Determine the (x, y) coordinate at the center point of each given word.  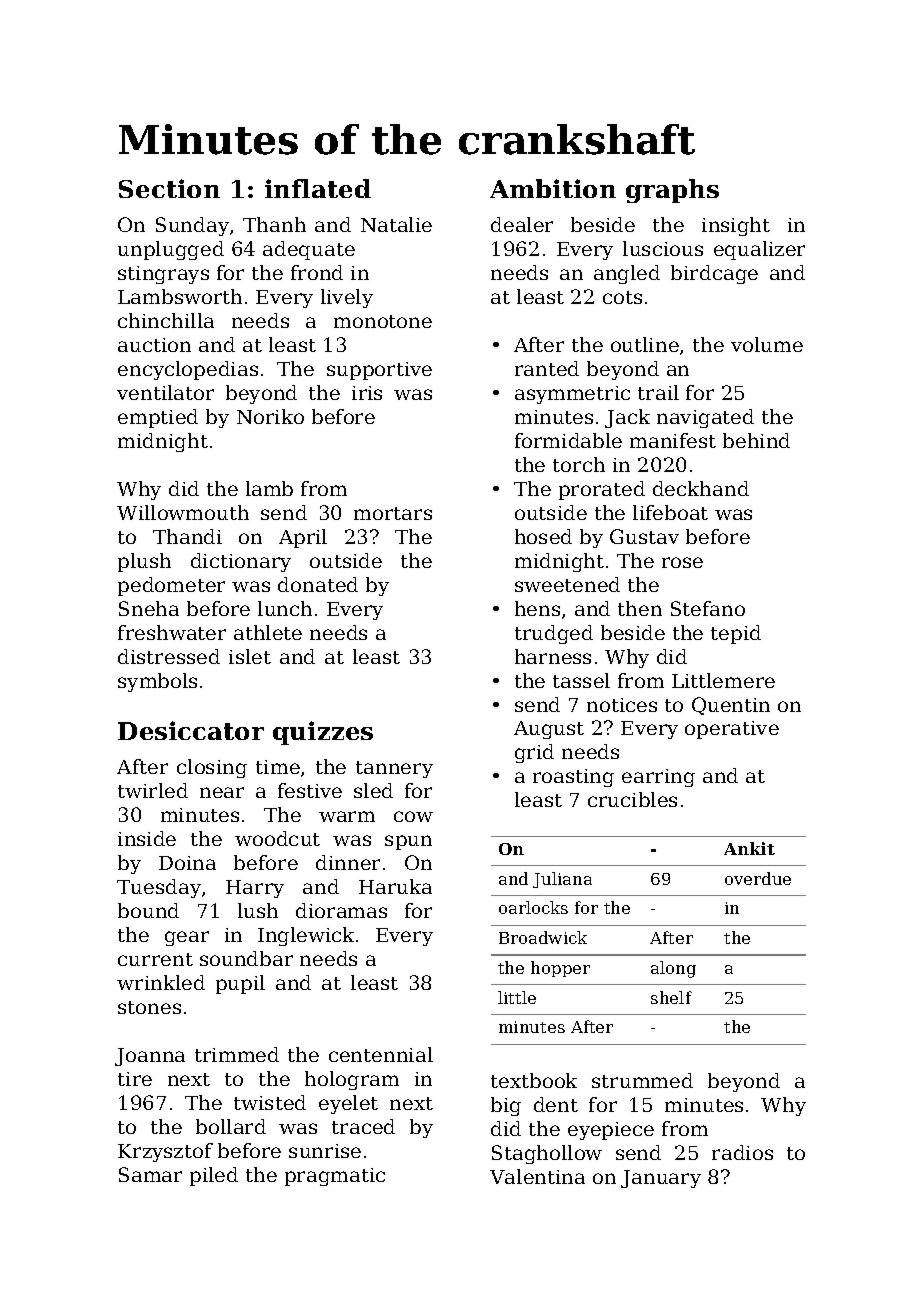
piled (214, 1176)
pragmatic (335, 1177)
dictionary (241, 562)
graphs (672, 191)
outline (645, 344)
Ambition (553, 188)
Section (169, 188)
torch (579, 464)
